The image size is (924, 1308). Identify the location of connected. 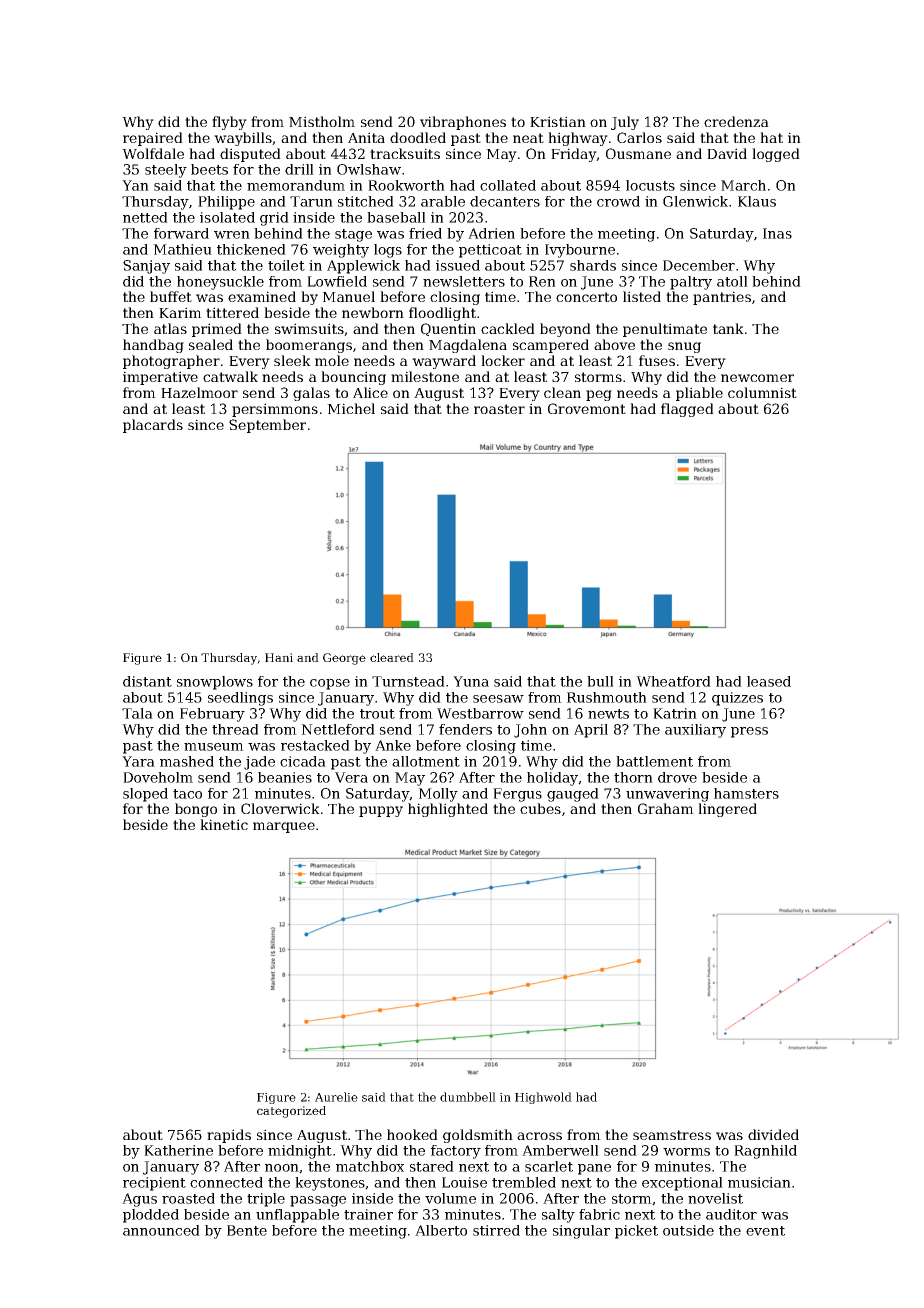
(226, 1182).
